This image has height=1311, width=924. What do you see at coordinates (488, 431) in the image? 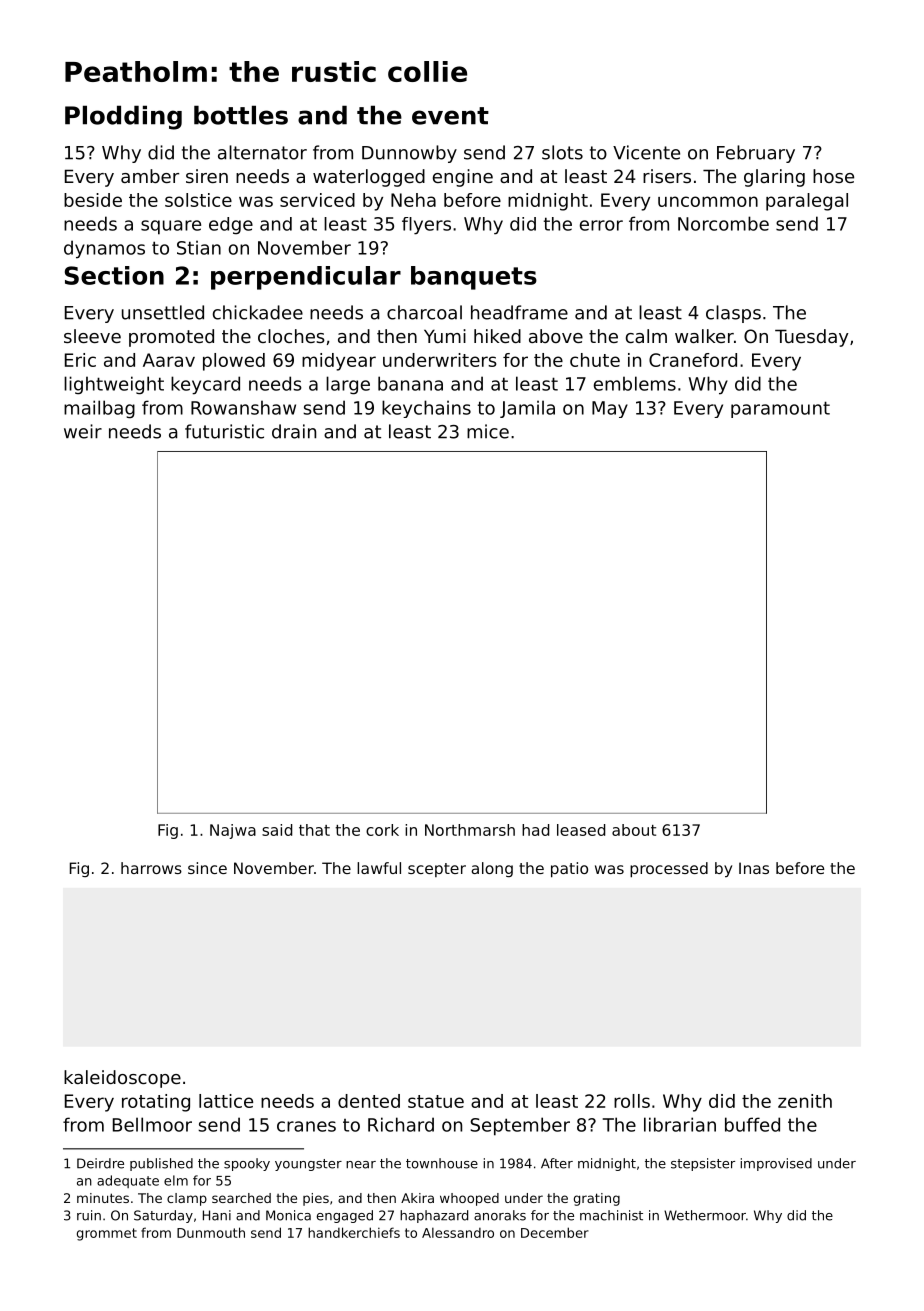
I see `mice` at bounding box center [488, 431].
